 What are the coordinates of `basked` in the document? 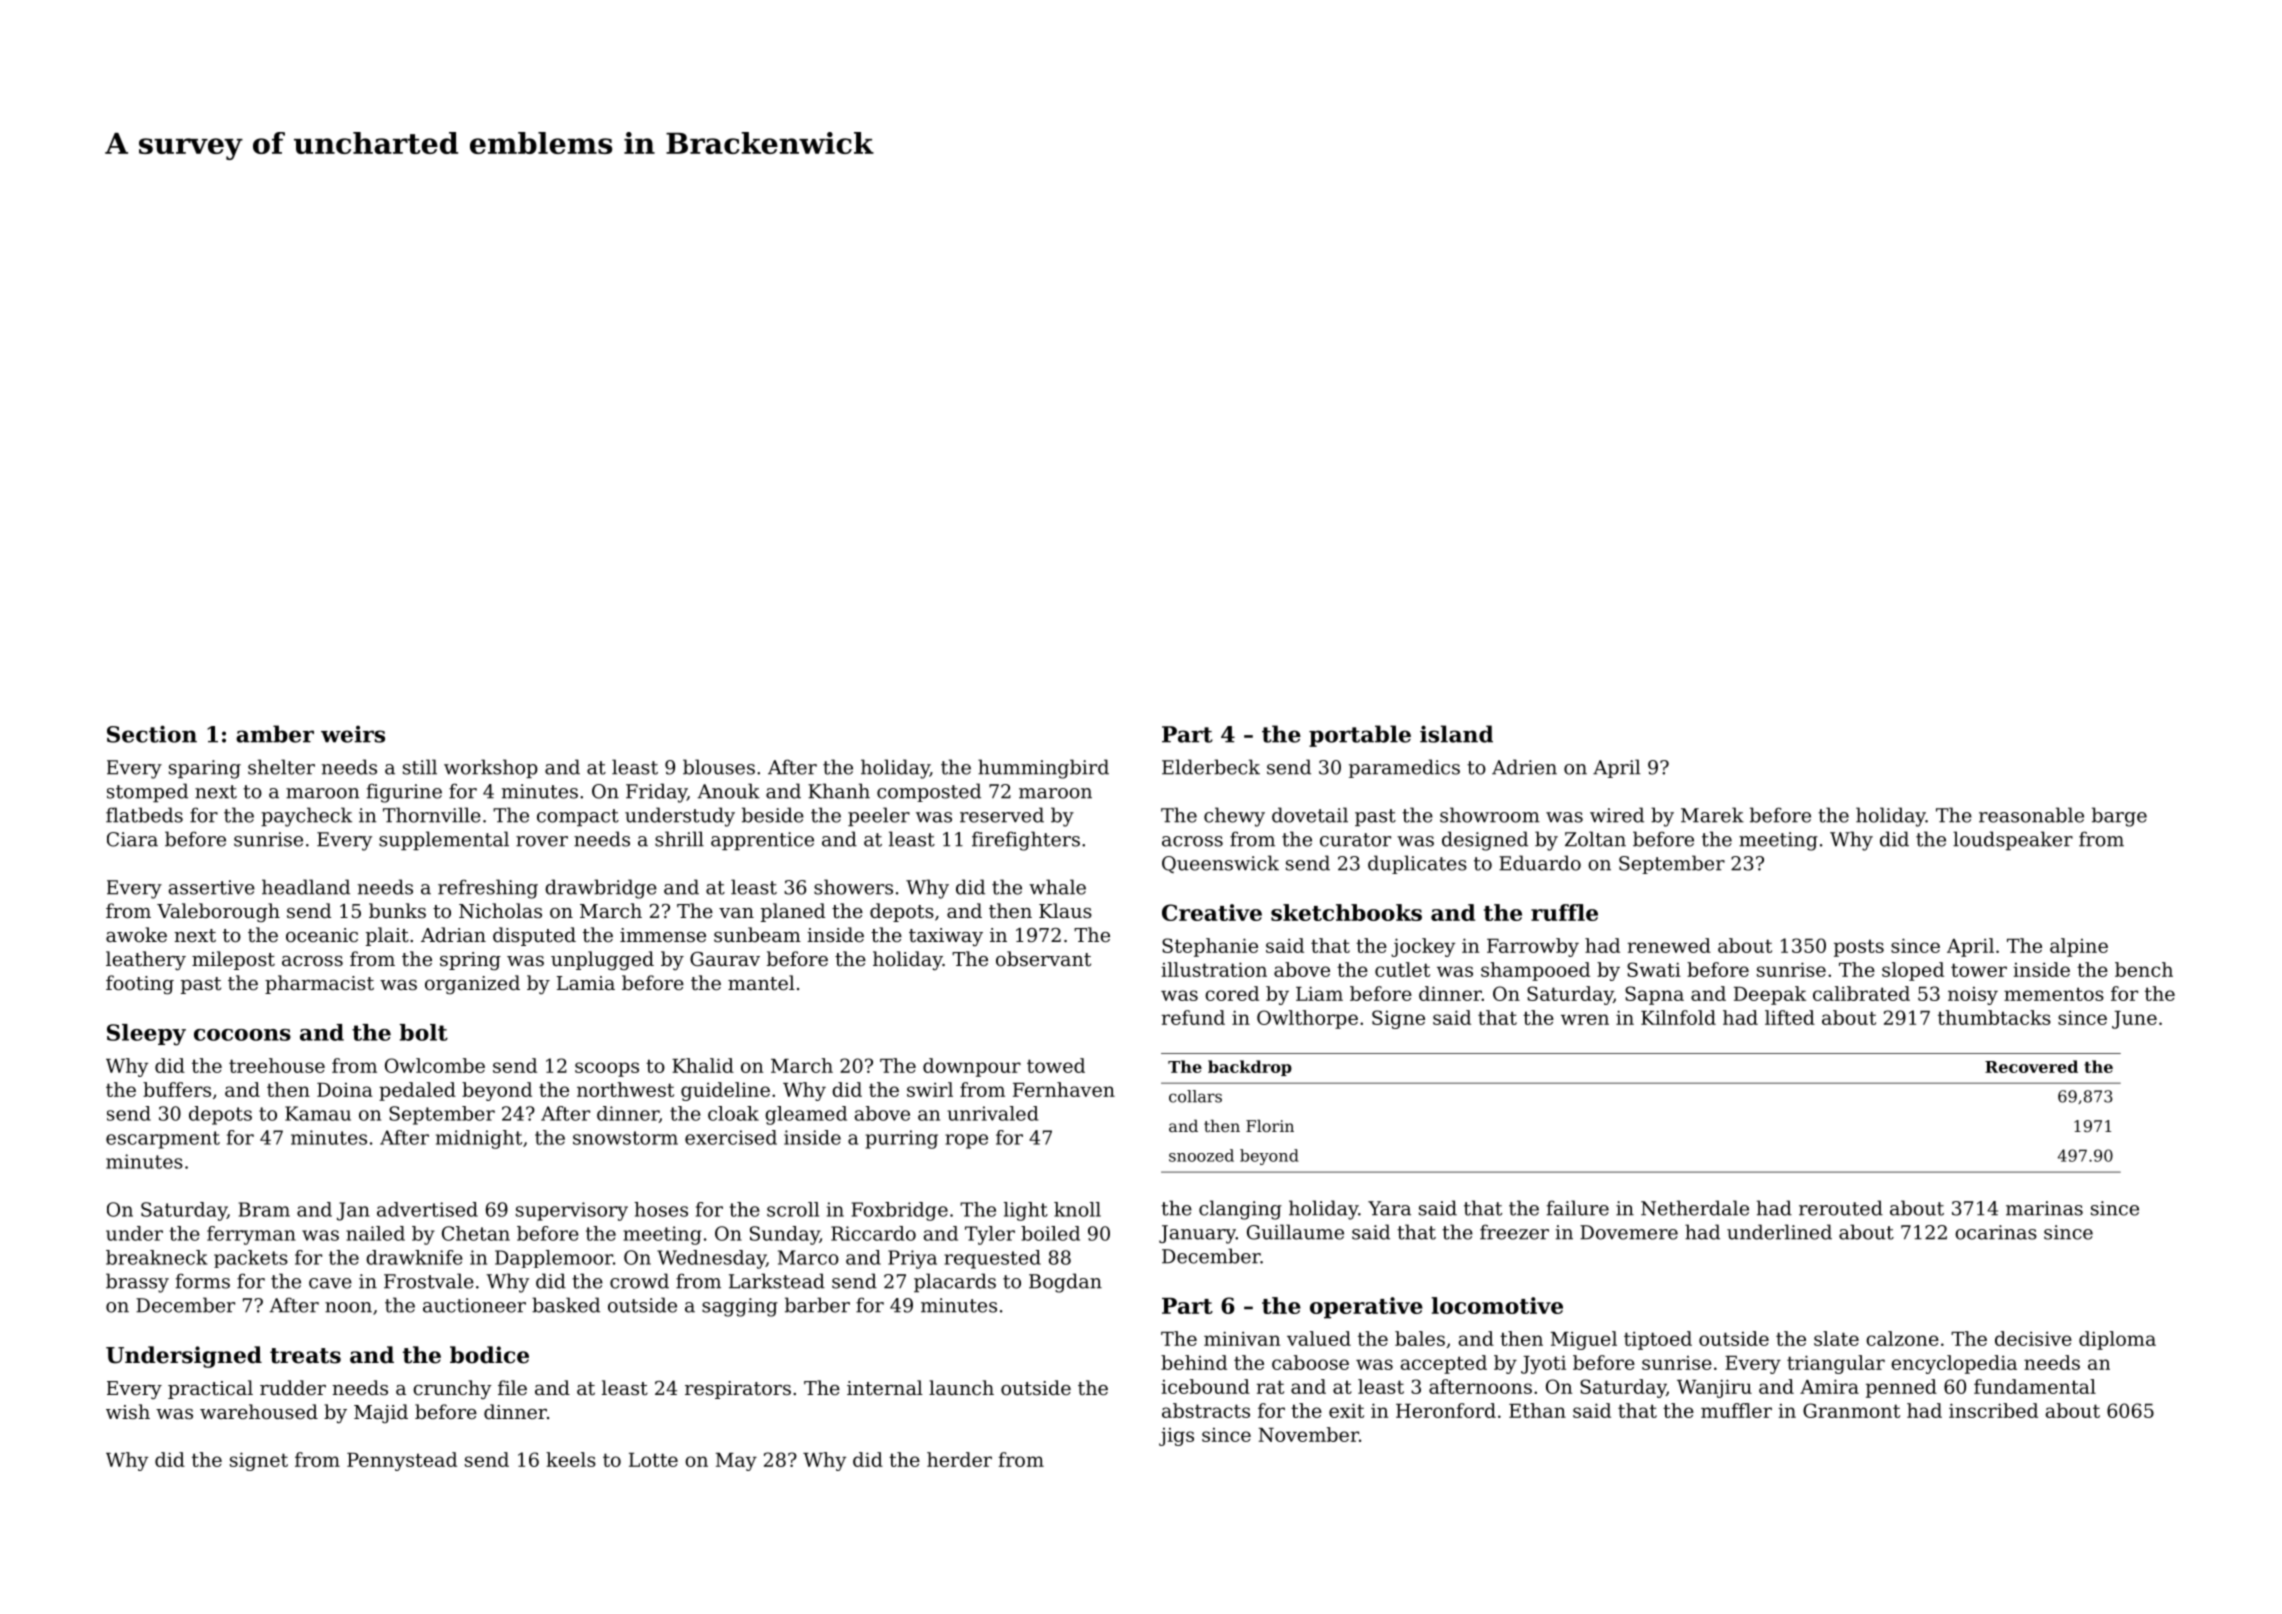 It's located at (566, 1305).
